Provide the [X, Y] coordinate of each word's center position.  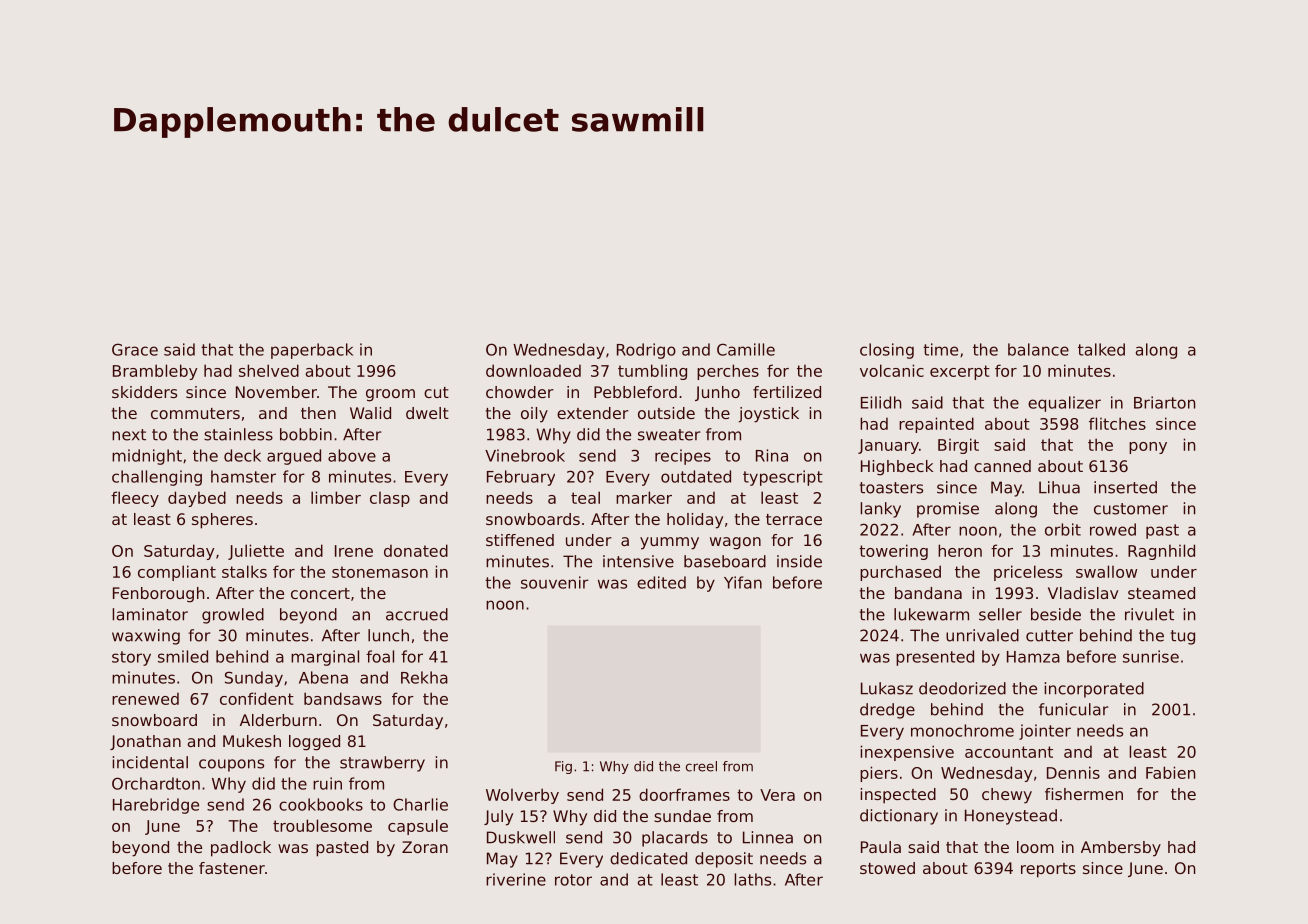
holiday [695, 521]
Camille [746, 349]
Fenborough [158, 595]
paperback [312, 351]
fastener [232, 868]
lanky [880, 510]
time [940, 349]
